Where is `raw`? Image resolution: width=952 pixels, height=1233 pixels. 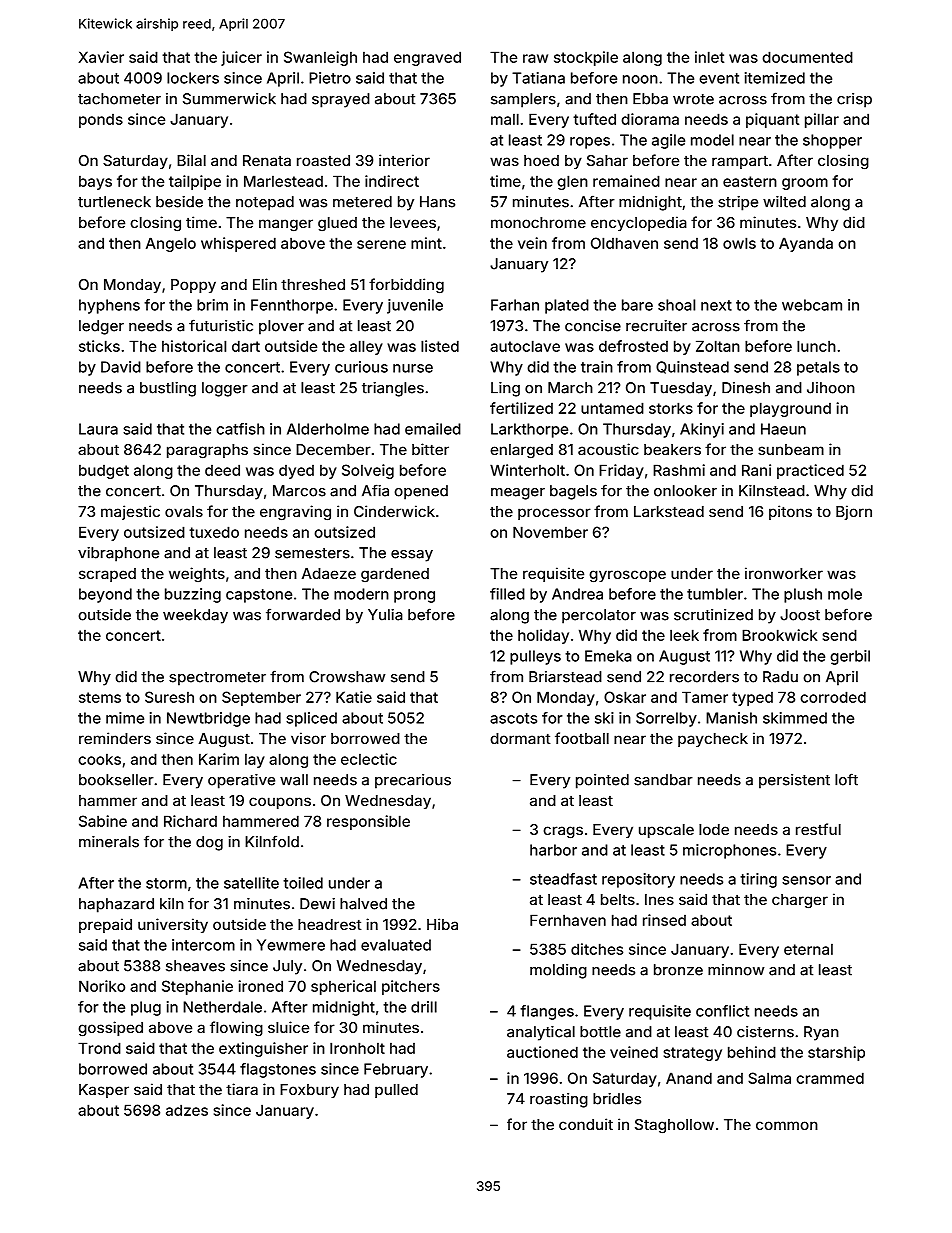 raw is located at coordinates (535, 58).
